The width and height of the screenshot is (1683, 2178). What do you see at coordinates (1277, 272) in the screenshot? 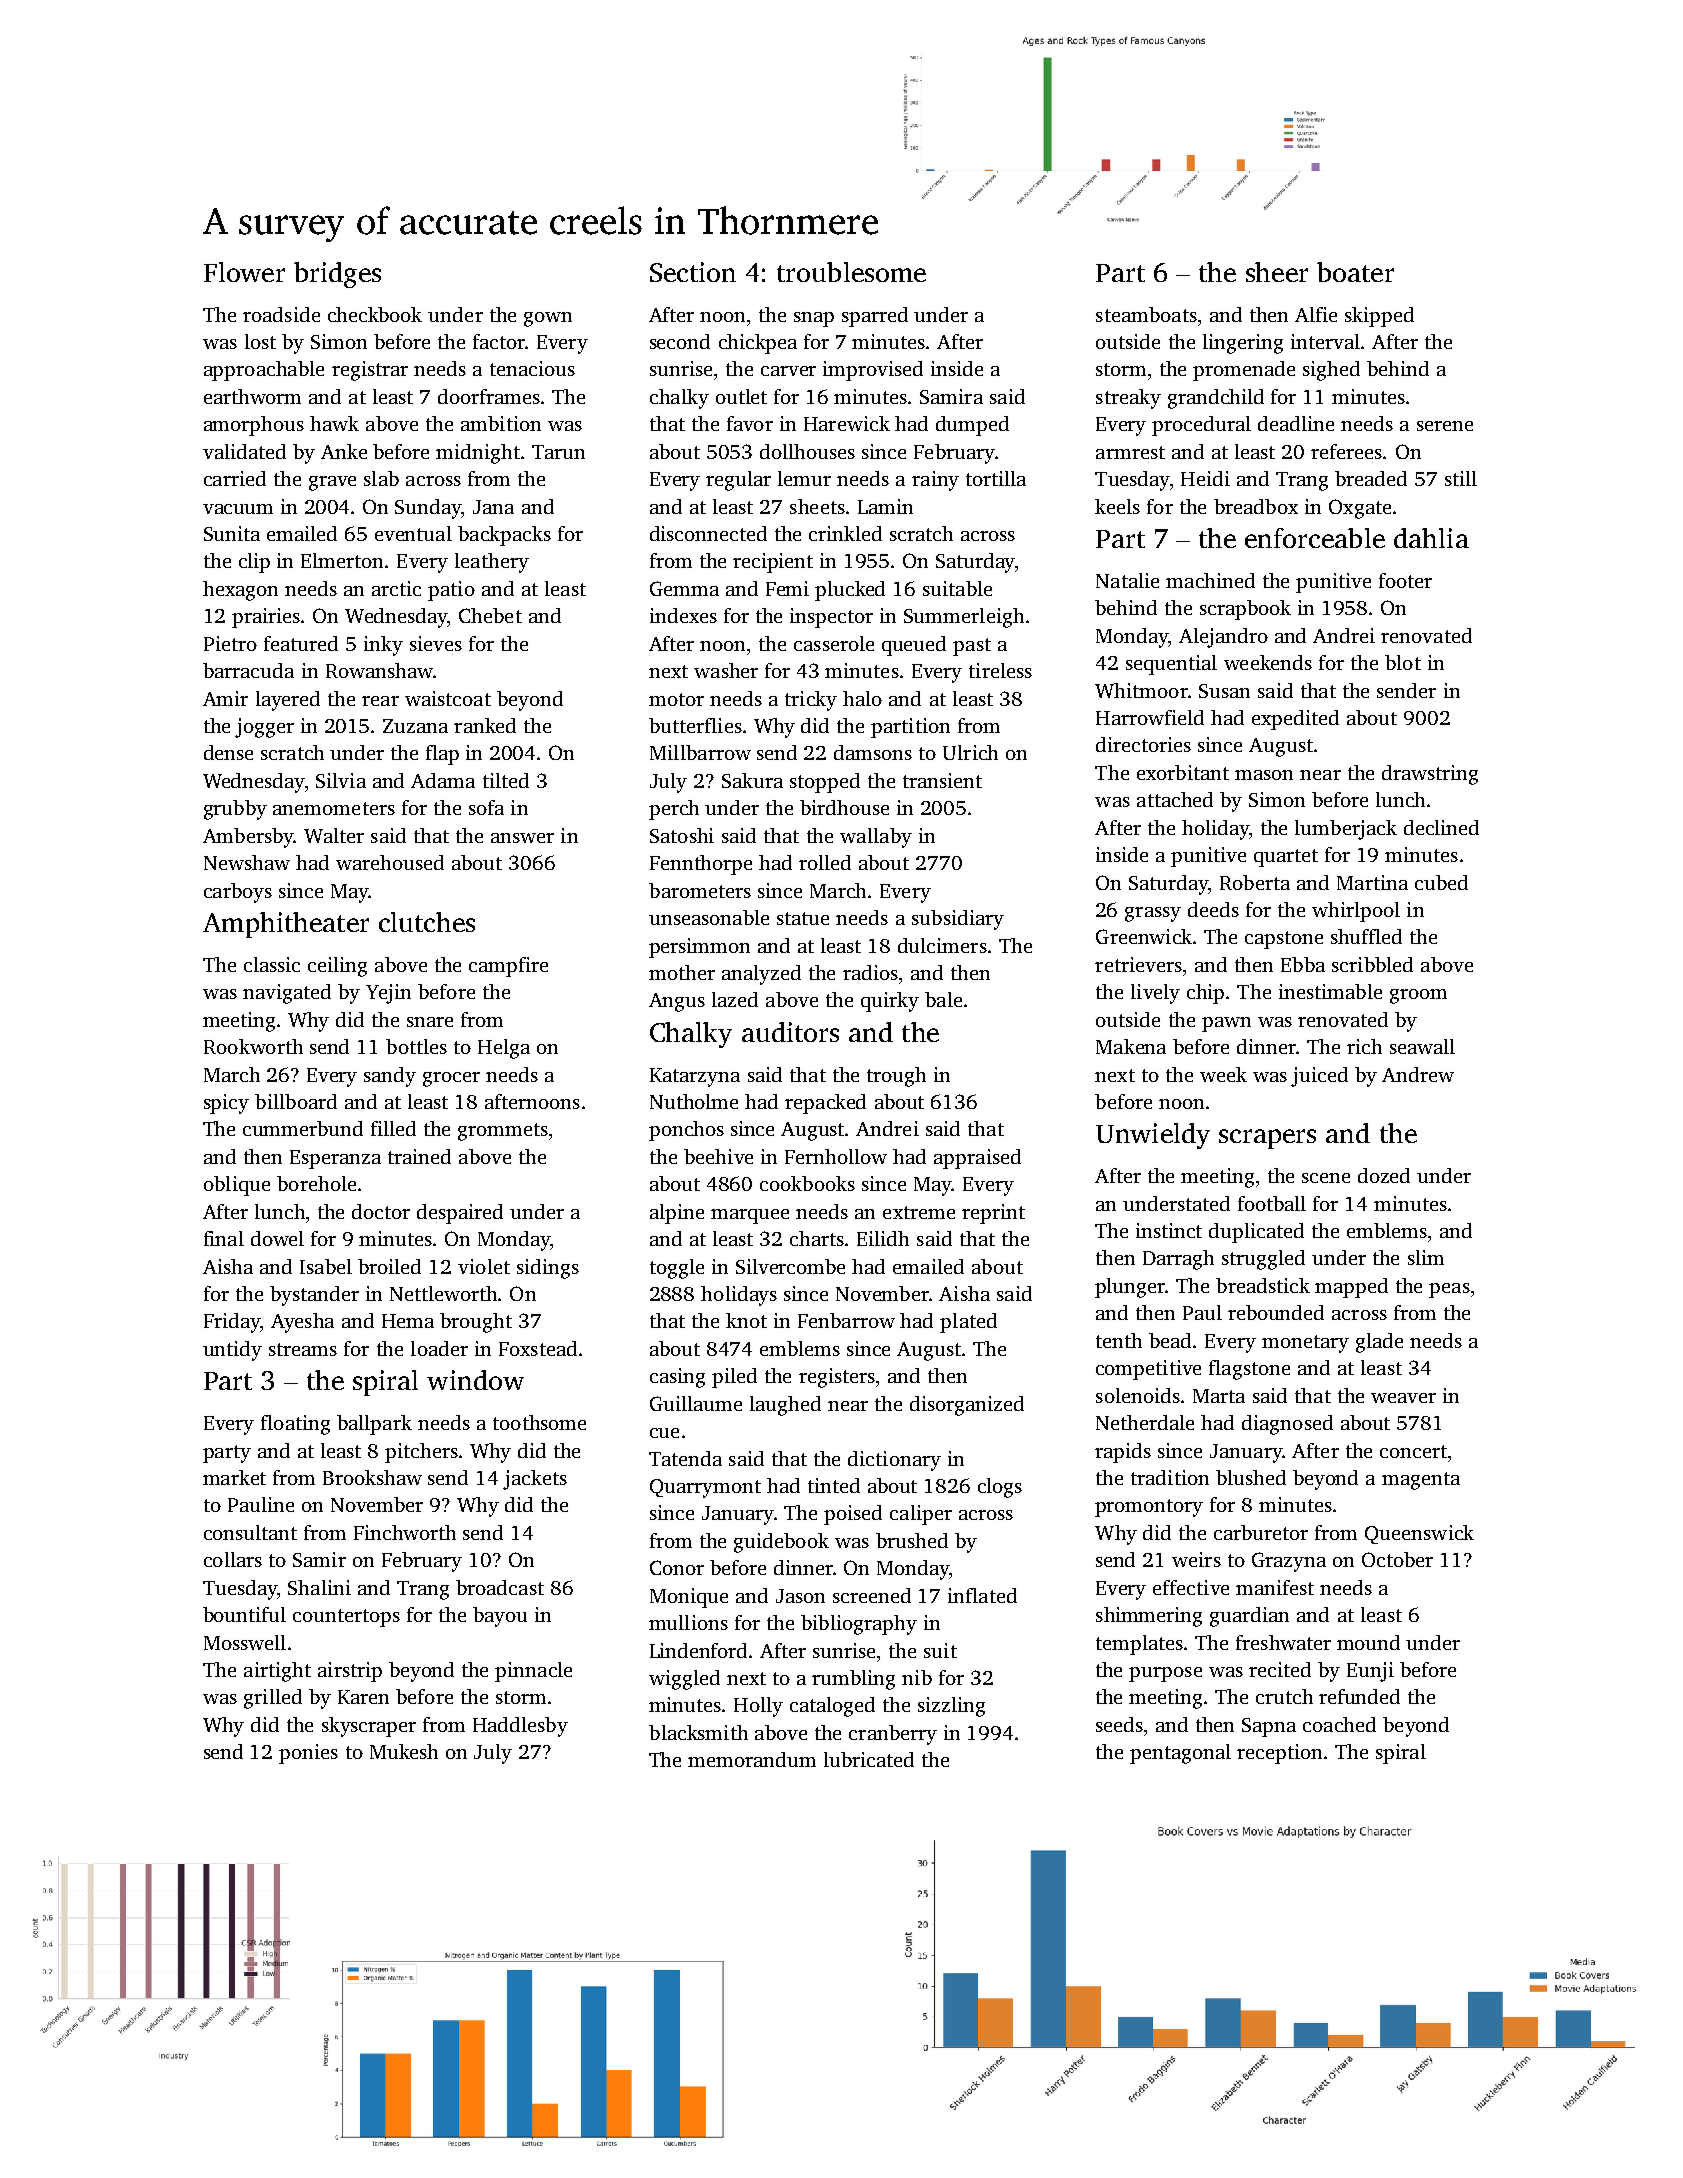
I see `sheer` at bounding box center [1277, 272].
